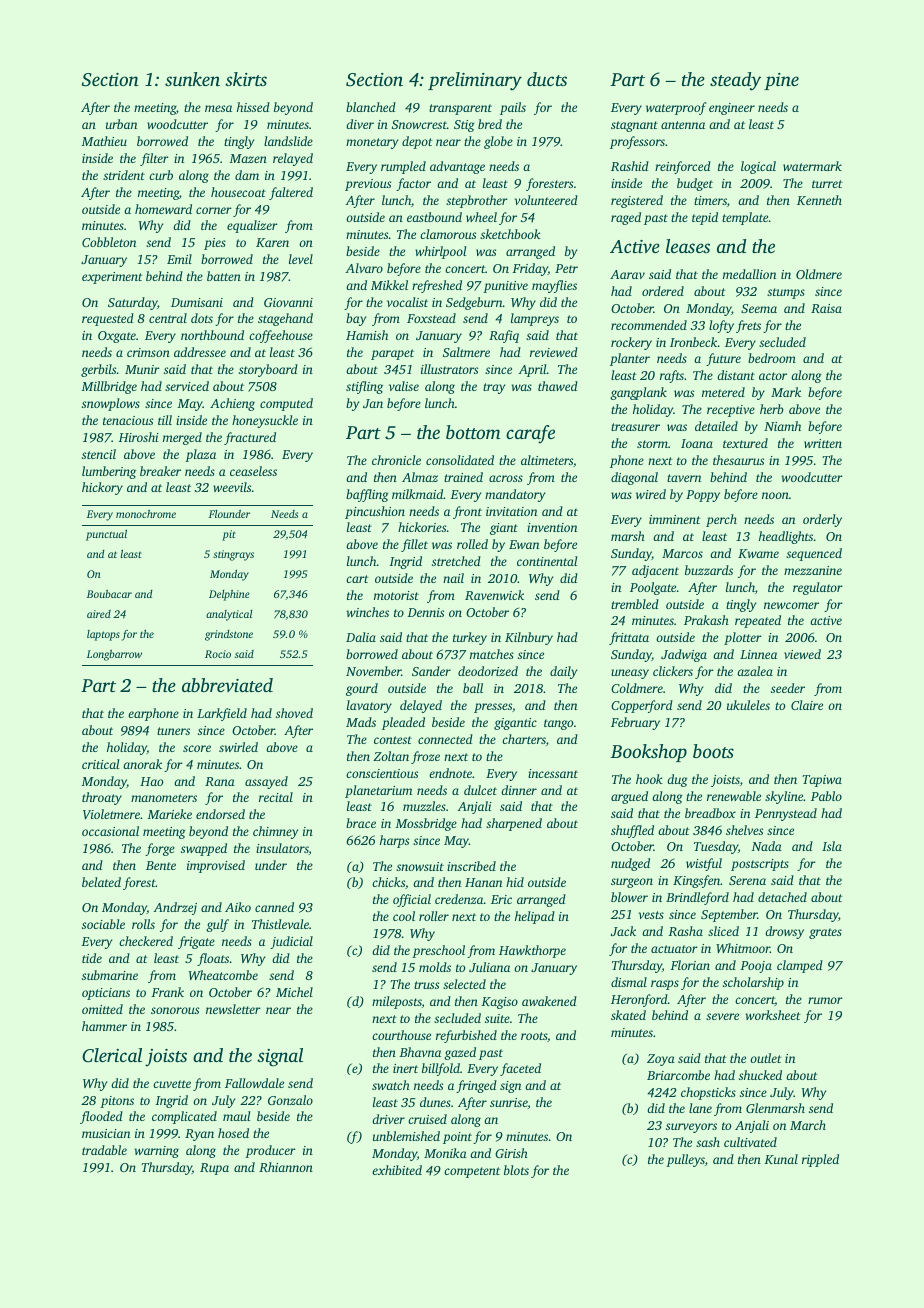 Image resolution: width=924 pixels, height=1308 pixels. I want to click on Zoya, so click(661, 1060).
